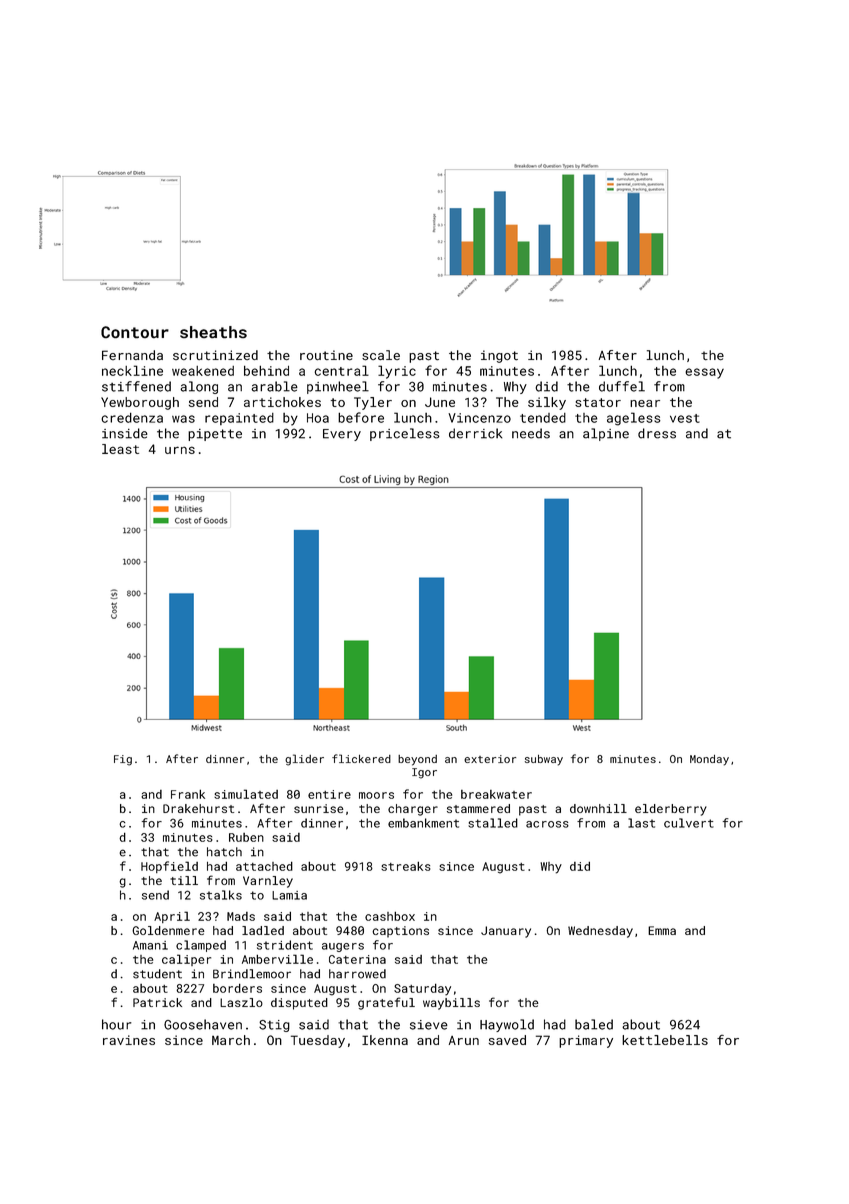 The image size is (849, 1204). I want to click on derrick, so click(475, 433).
